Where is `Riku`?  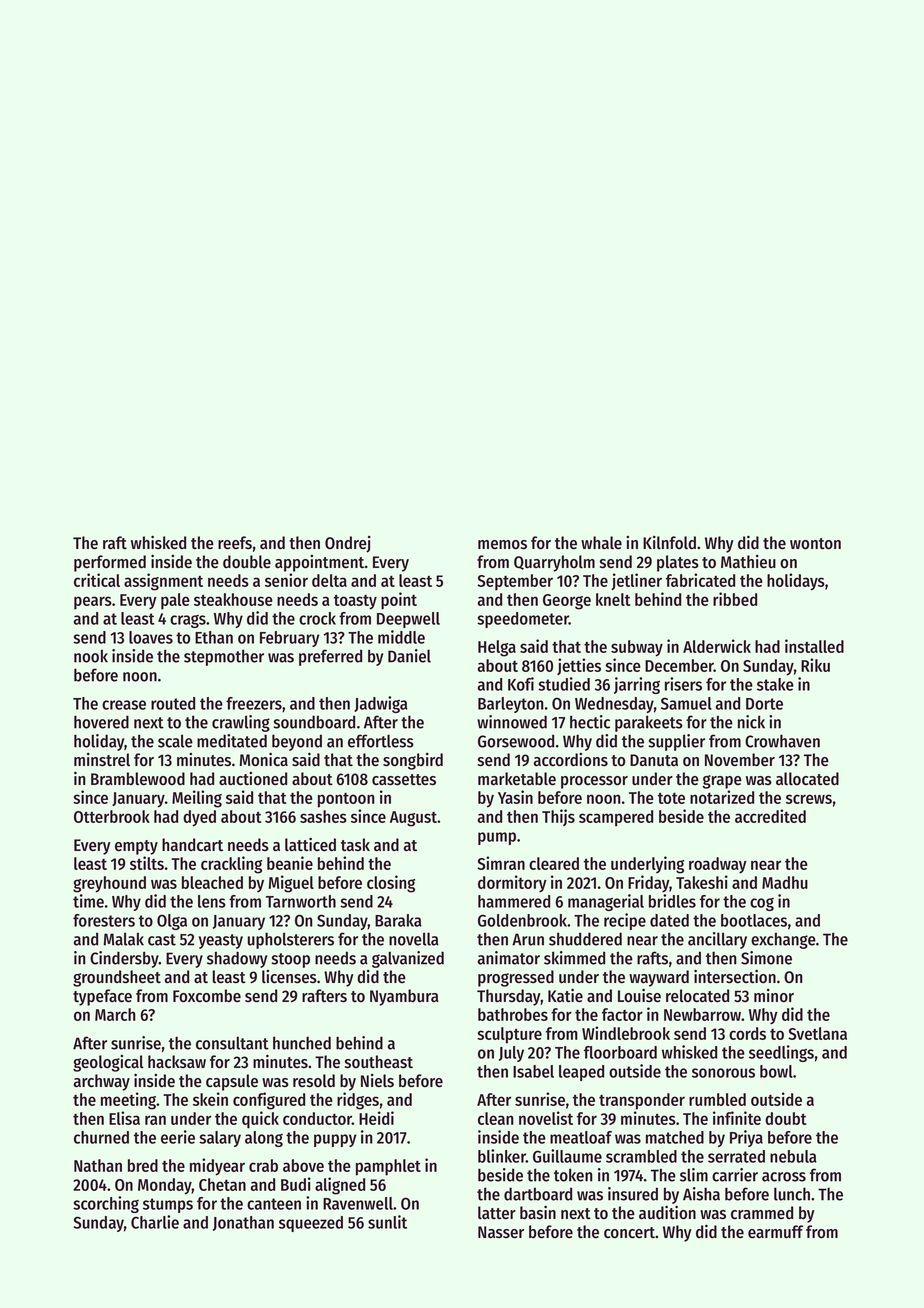 Riku is located at coordinates (815, 665).
